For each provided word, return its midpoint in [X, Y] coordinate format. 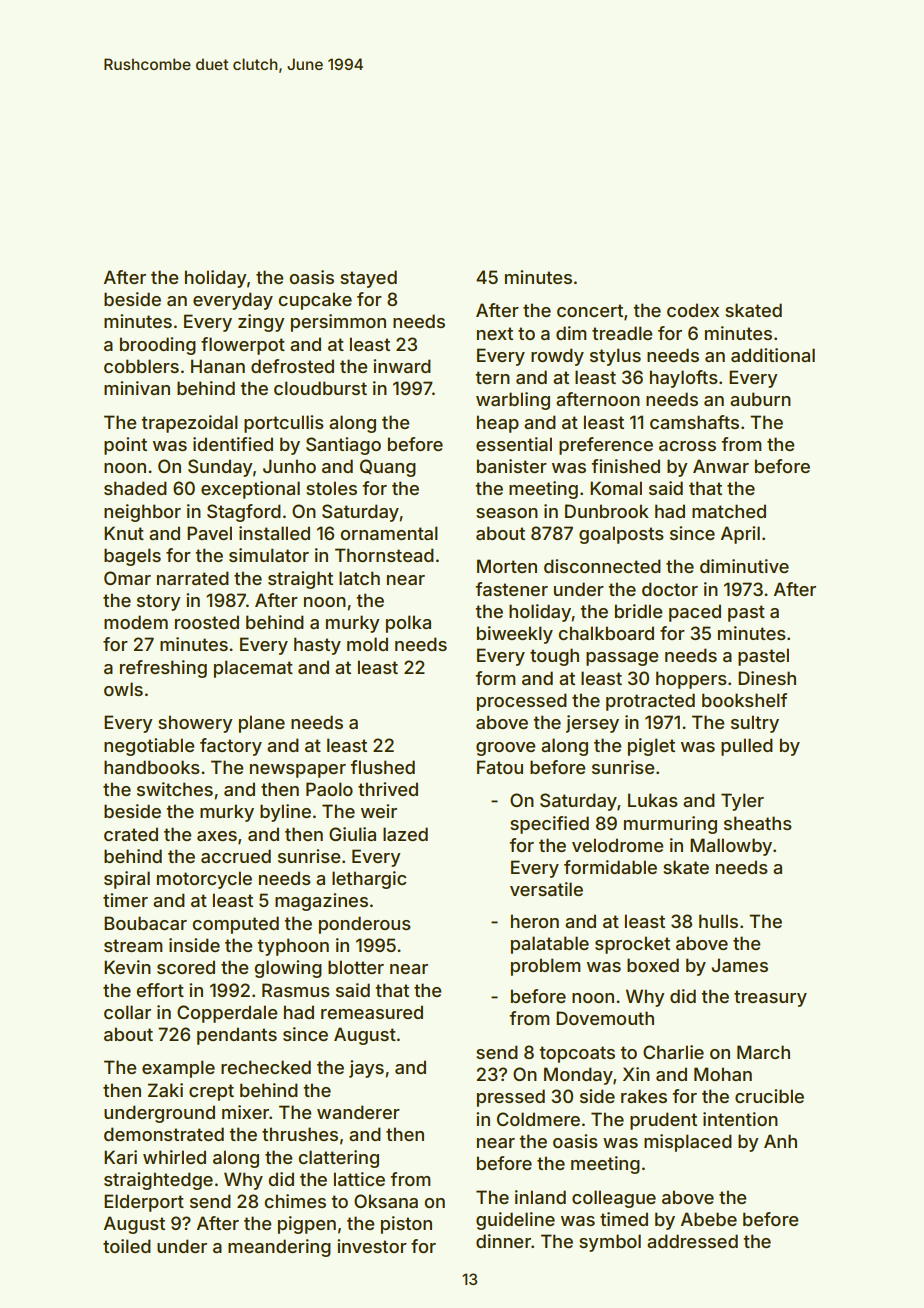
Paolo [329, 789]
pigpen [307, 1225]
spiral [127, 880]
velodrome [617, 845]
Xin [636, 1074]
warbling [513, 401]
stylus [615, 357]
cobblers [141, 366]
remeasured [372, 1012]
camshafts [694, 422]
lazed [405, 834]
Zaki [165, 1090]
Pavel [209, 533]
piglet [651, 747]
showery [195, 724]
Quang [388, 468]
